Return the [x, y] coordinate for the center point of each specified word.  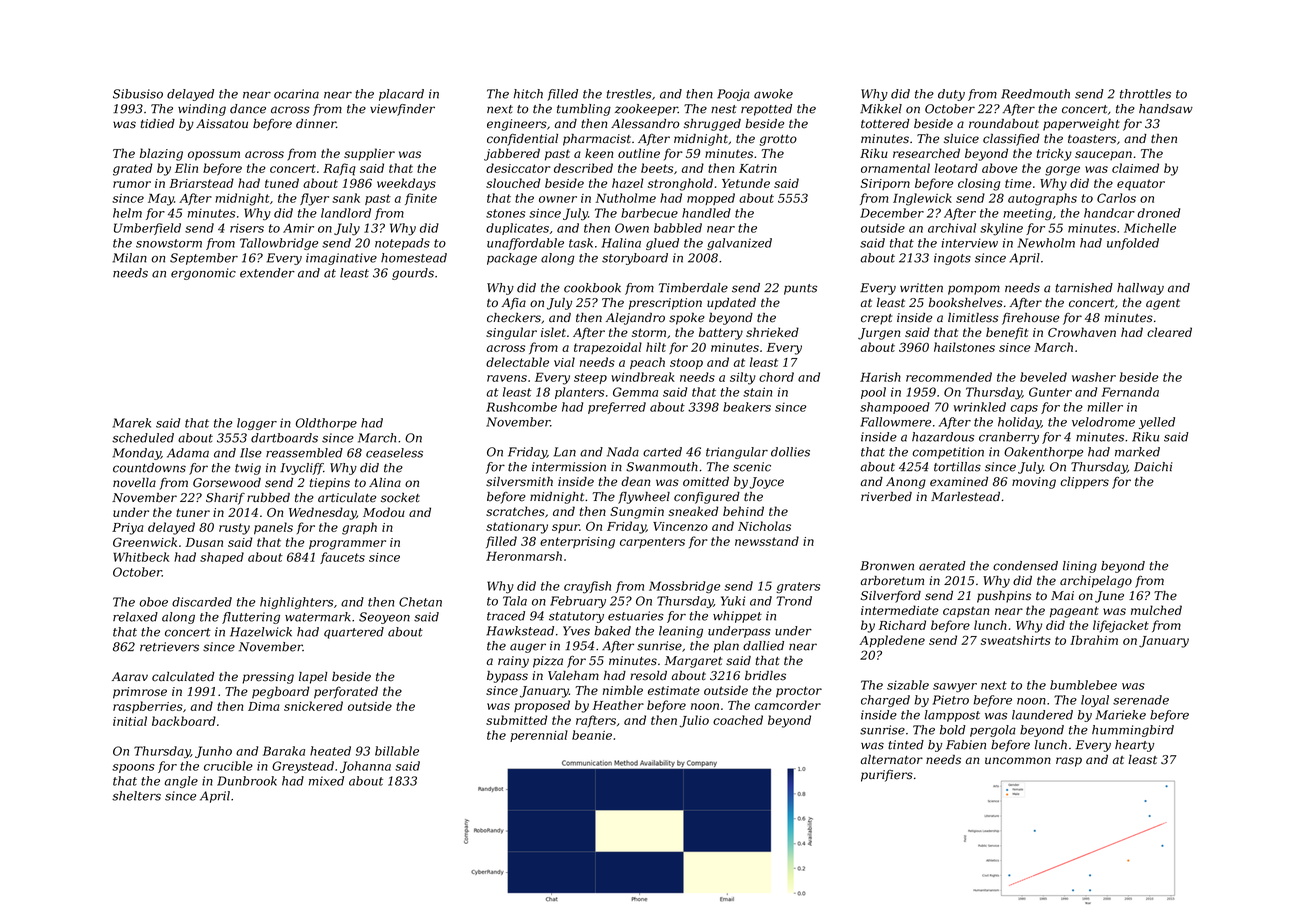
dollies [790, 452]
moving [1034, 483]
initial [130, 721]
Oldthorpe [326, 424]
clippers [1084, 483]
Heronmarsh [524, 556]
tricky [1054, 154]
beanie [592, 735]
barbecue [649, 213]
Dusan [204, 542]
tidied [157, 124]
